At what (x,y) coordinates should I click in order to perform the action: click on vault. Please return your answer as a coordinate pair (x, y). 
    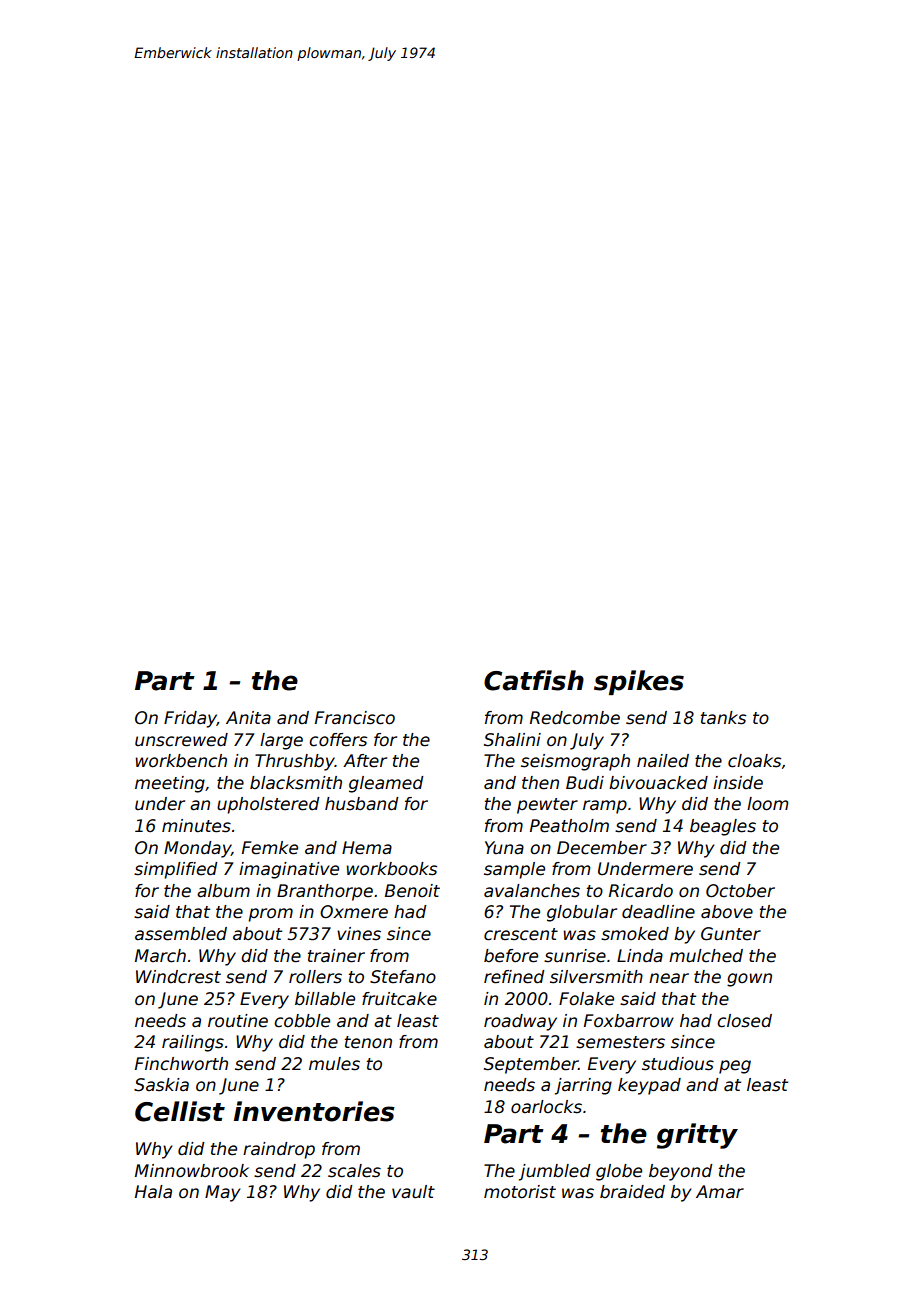
    Looking at the image, I should click on (413, 1192).
